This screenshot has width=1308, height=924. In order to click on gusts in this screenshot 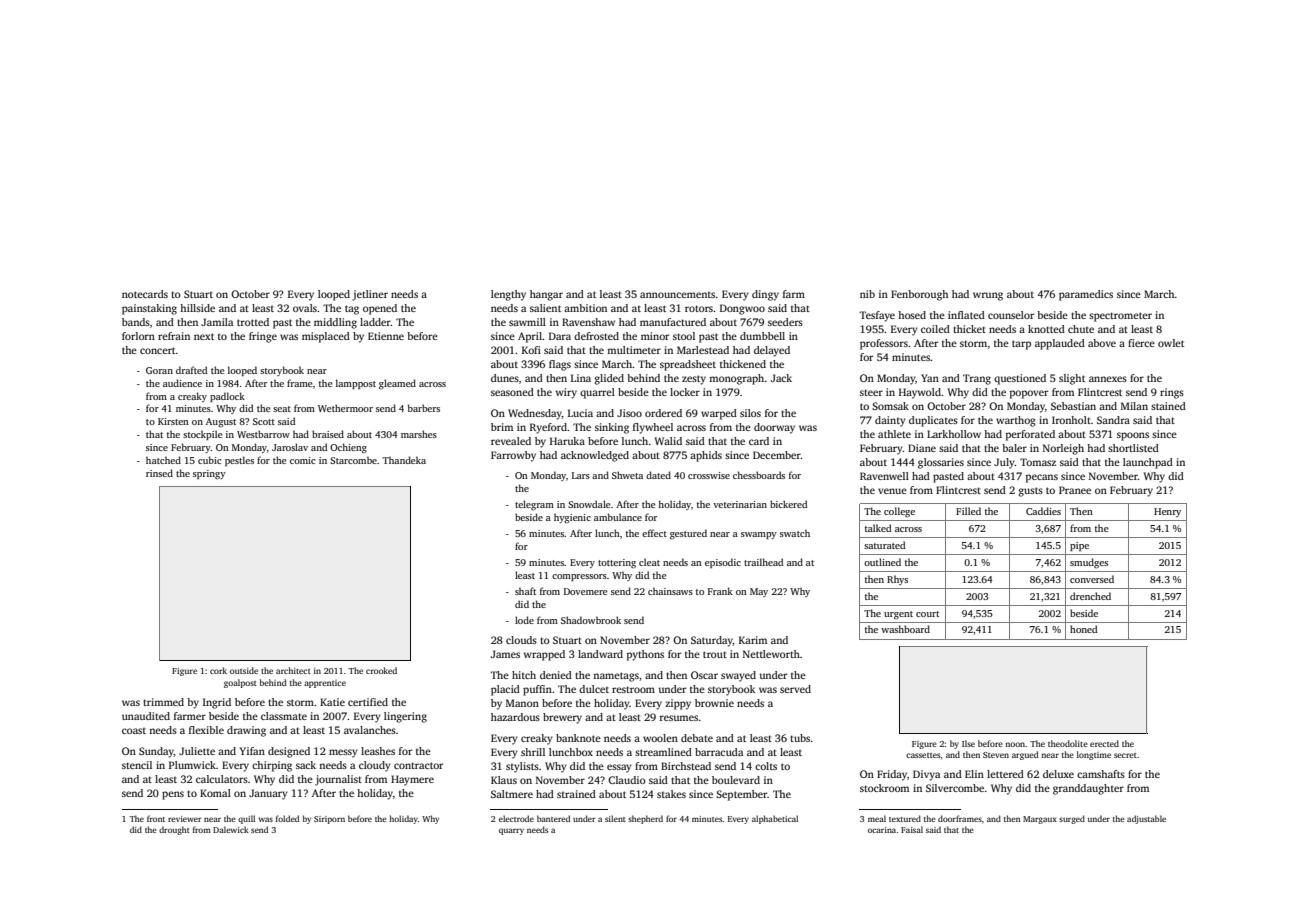, I will do `click(1030, 492)`.
